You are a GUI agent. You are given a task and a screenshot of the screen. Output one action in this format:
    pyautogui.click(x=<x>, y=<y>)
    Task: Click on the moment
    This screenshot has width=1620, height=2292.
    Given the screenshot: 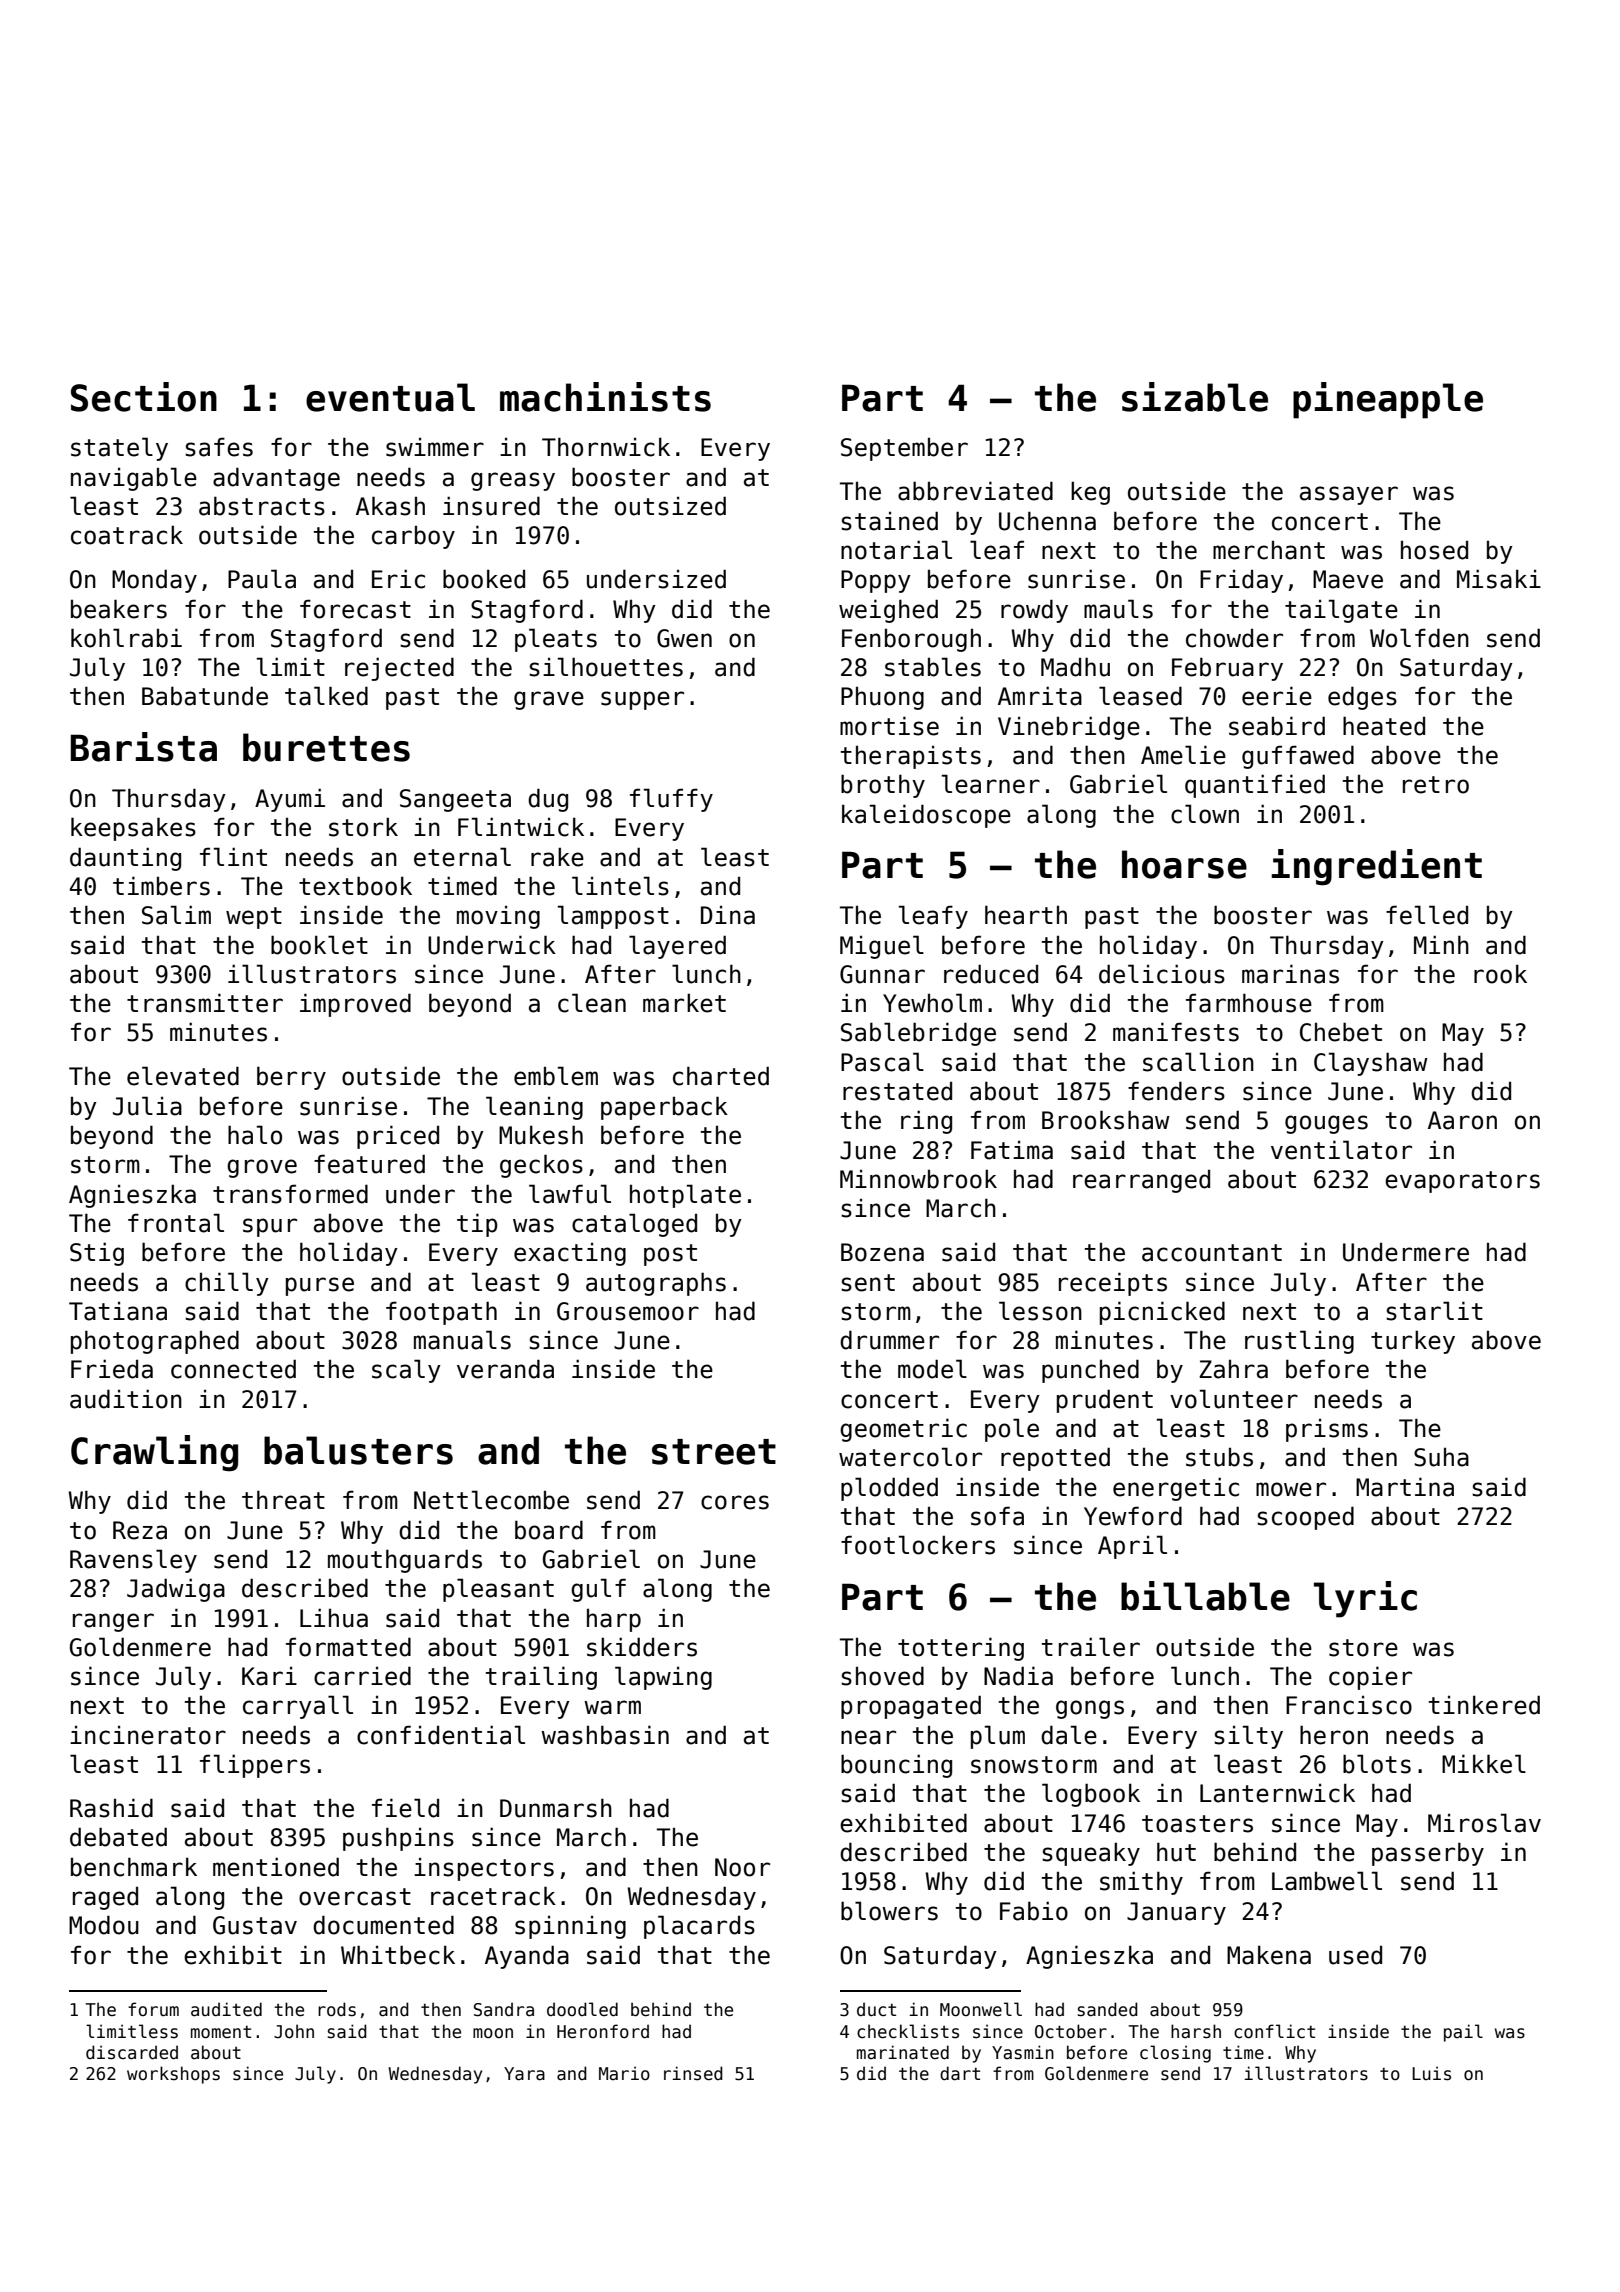 What is the action you would take?
    pyautogui.click(x=221, y=2032)
